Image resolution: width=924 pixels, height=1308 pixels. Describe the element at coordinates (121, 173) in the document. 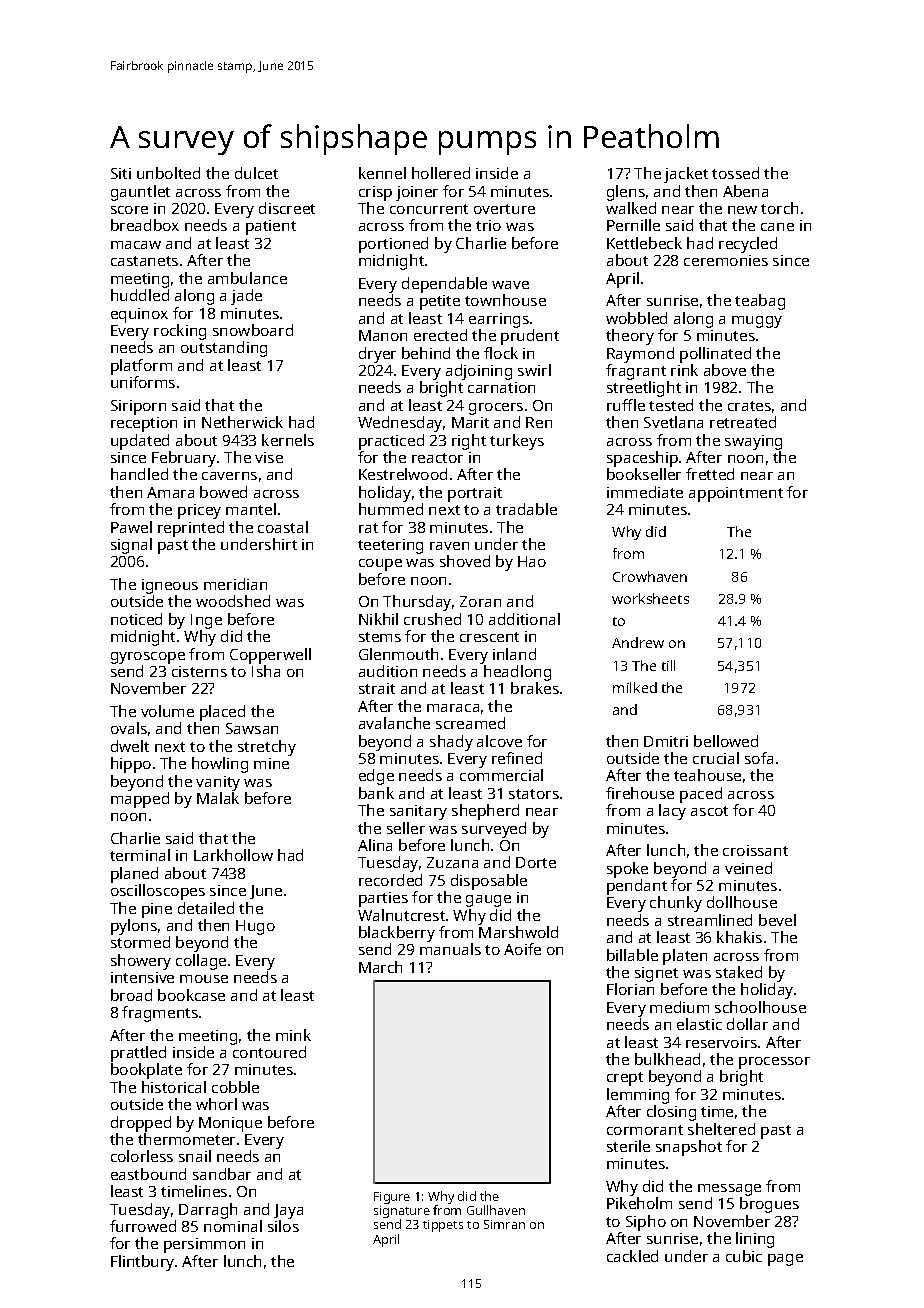

I see `Siti` at that location.
